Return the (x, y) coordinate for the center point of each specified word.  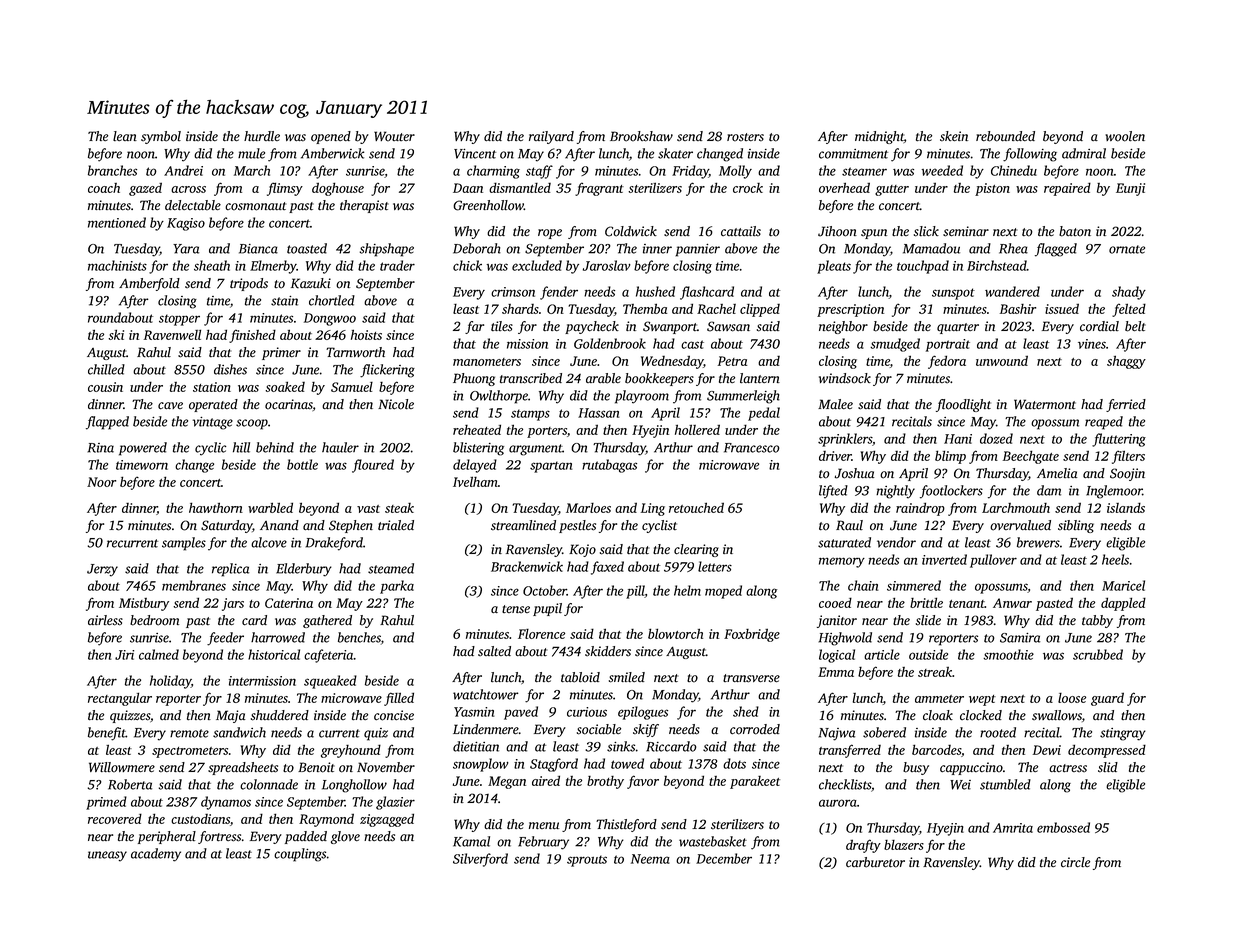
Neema (650, 859)
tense (516, 609)
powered (143, 449)
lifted (833, 492)
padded (306, 837)
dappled (1123, 604)
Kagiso (186, 224)
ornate (1127, 249)
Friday (690, 172)
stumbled (1005, 784)
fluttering (1119, 440)
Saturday (226, 526)
